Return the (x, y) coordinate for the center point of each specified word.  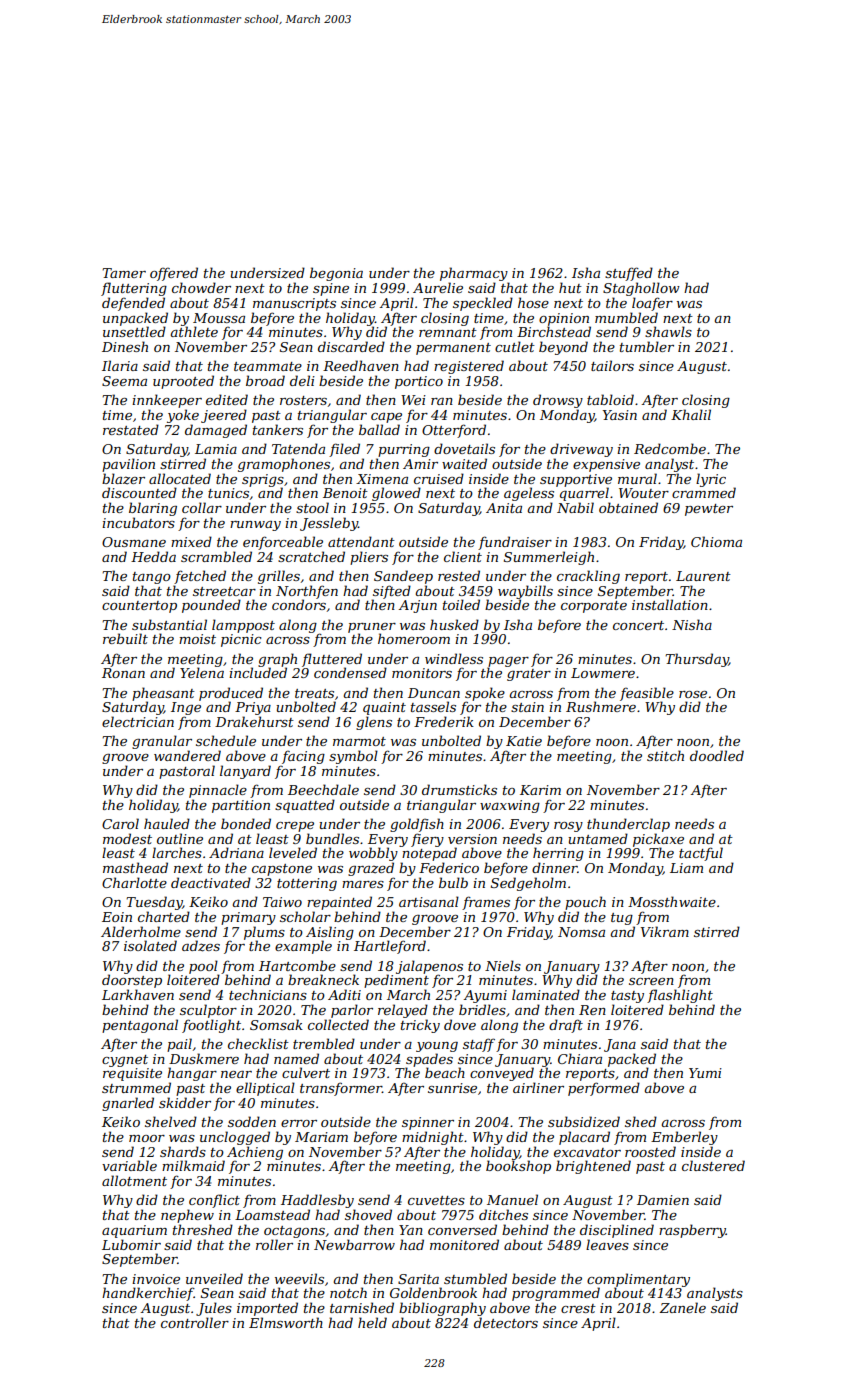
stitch (665, 755)
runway (255, 526)
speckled (483, 304)
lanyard (245, 772)
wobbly (373, 854)
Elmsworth (286, 1322)
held (372, 1322)
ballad (379, 429)
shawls (668, 331)
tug (622, 919)
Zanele (683, 1307)
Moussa (219, 318)
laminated (546, 994)
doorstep (132, 981)
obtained (628, 507)
